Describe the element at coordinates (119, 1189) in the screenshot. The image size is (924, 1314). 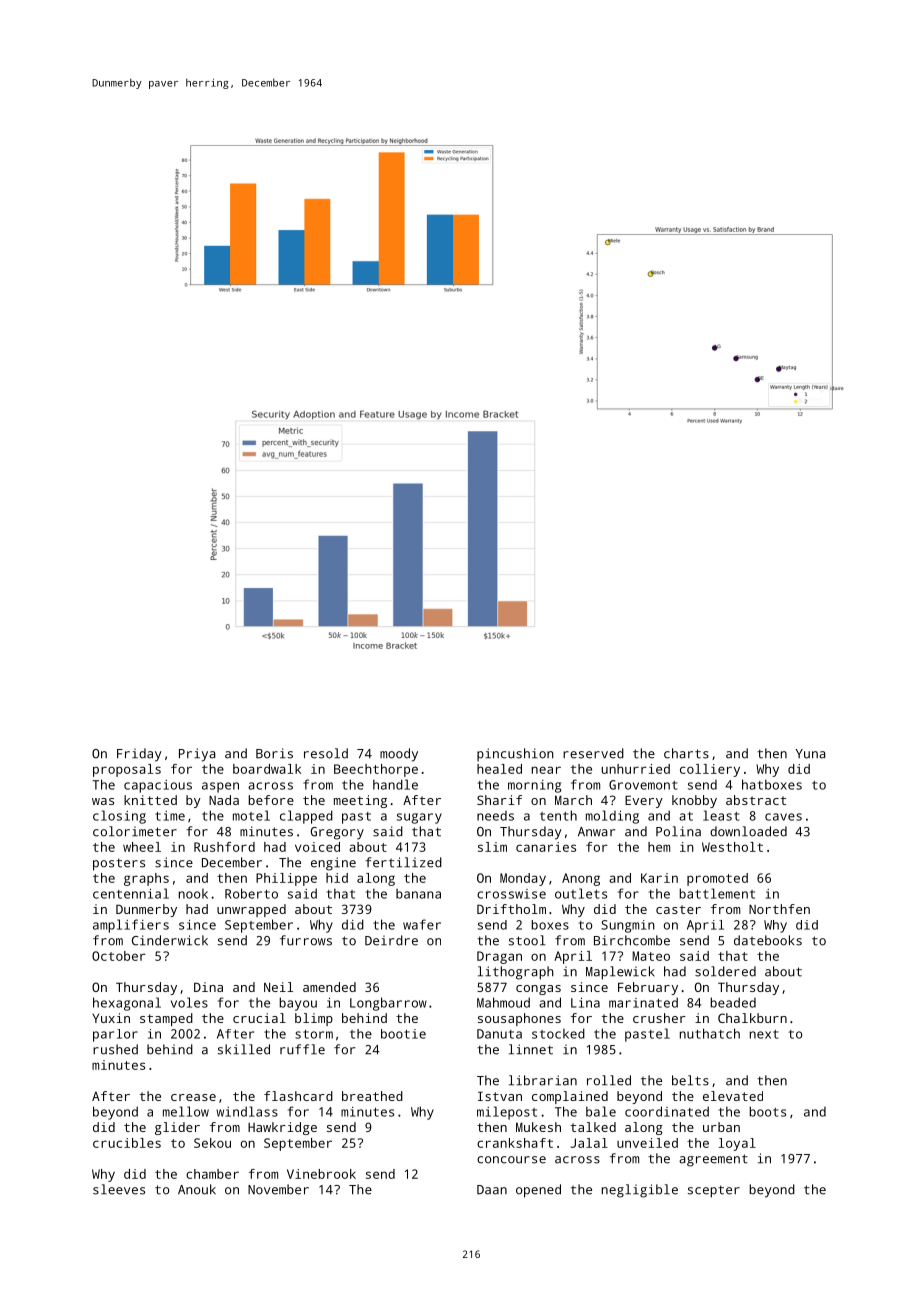
I see `sleeves` at that location.
